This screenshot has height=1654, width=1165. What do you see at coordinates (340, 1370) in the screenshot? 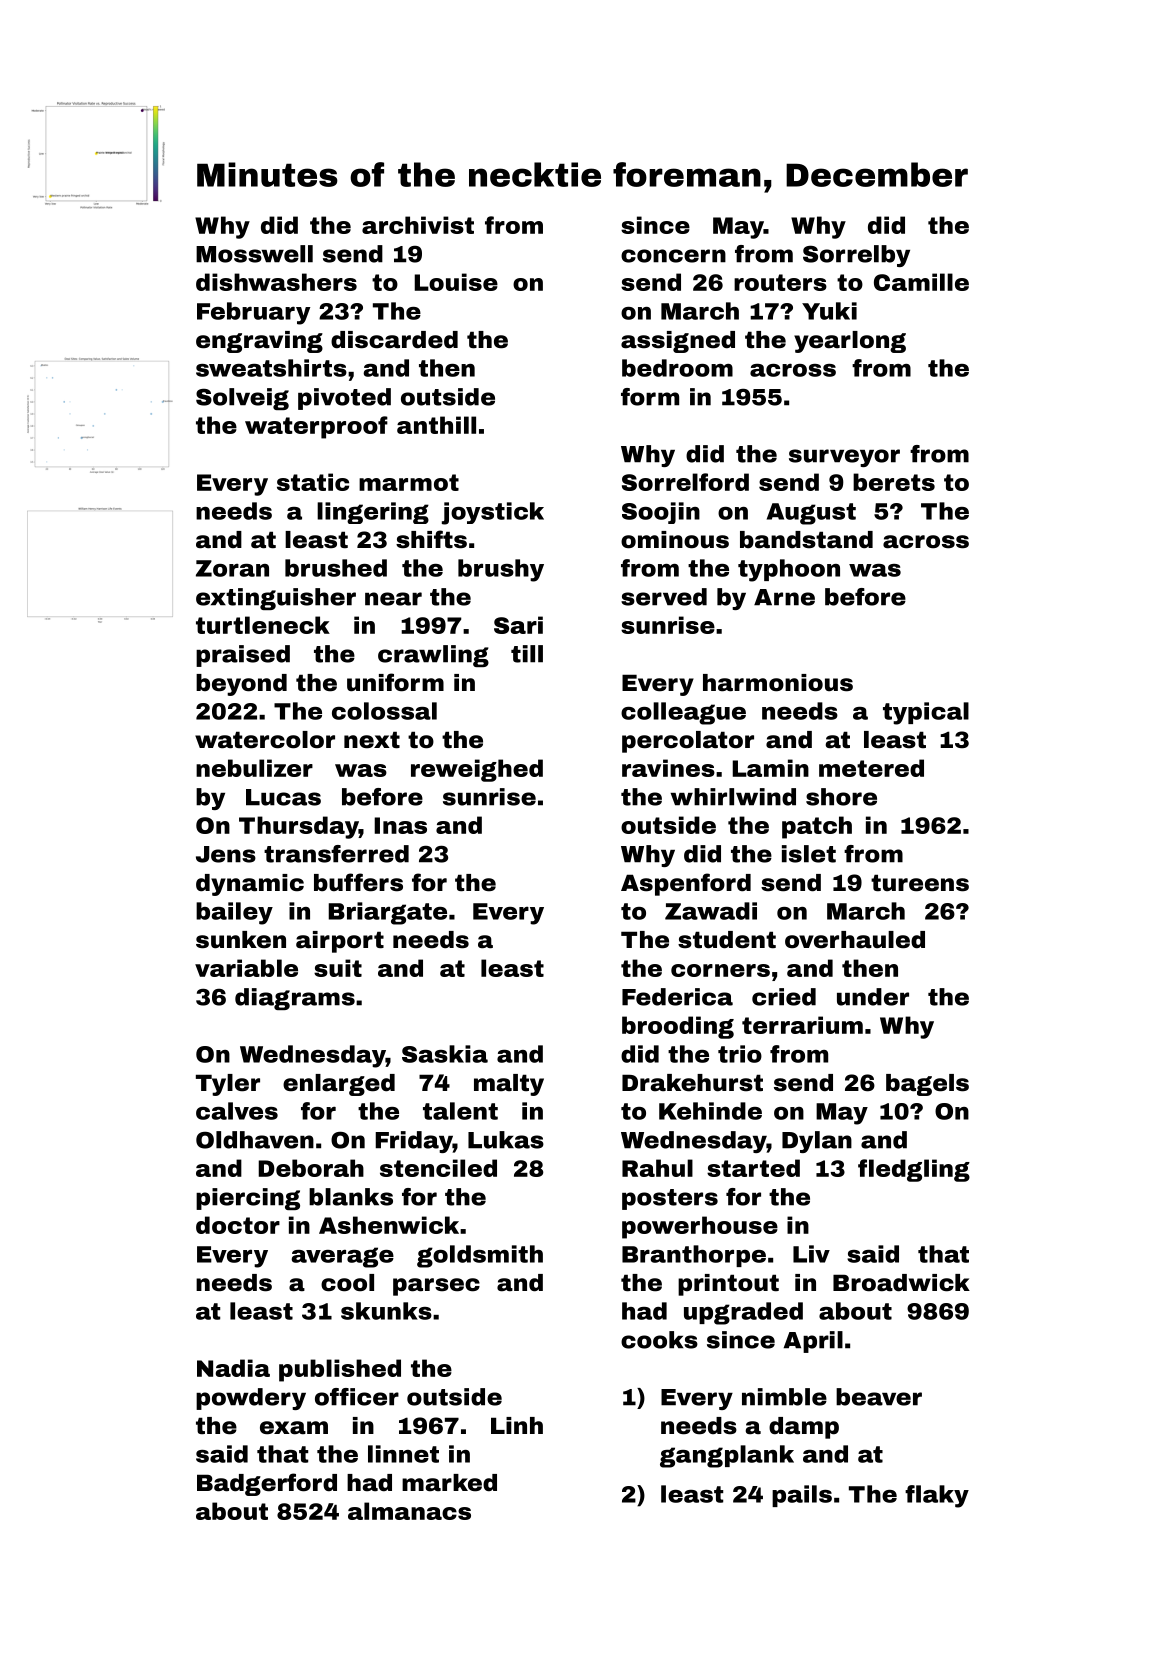
I see `published` at bounding box center [340, 1370].
